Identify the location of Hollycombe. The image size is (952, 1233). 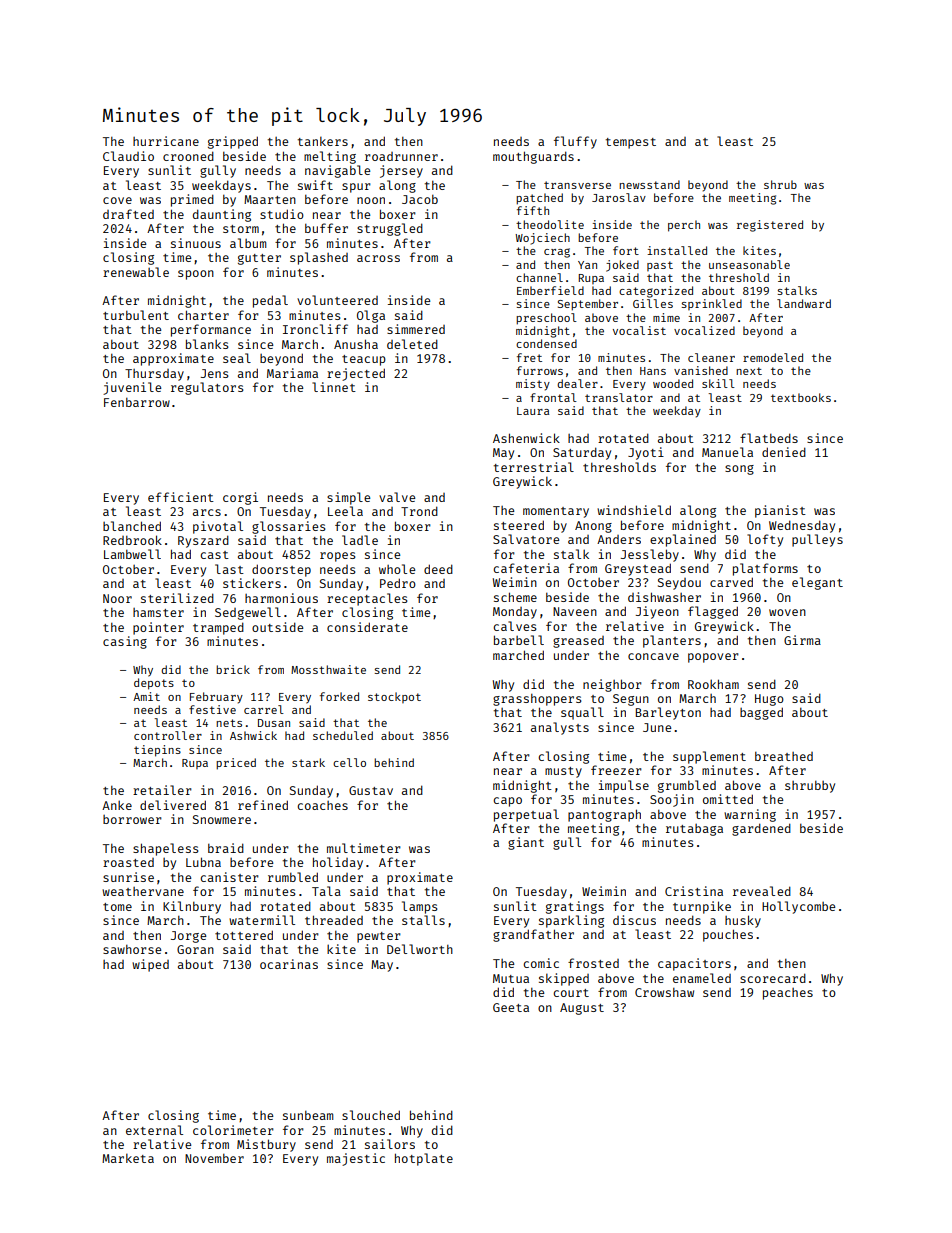
(798, 907).
